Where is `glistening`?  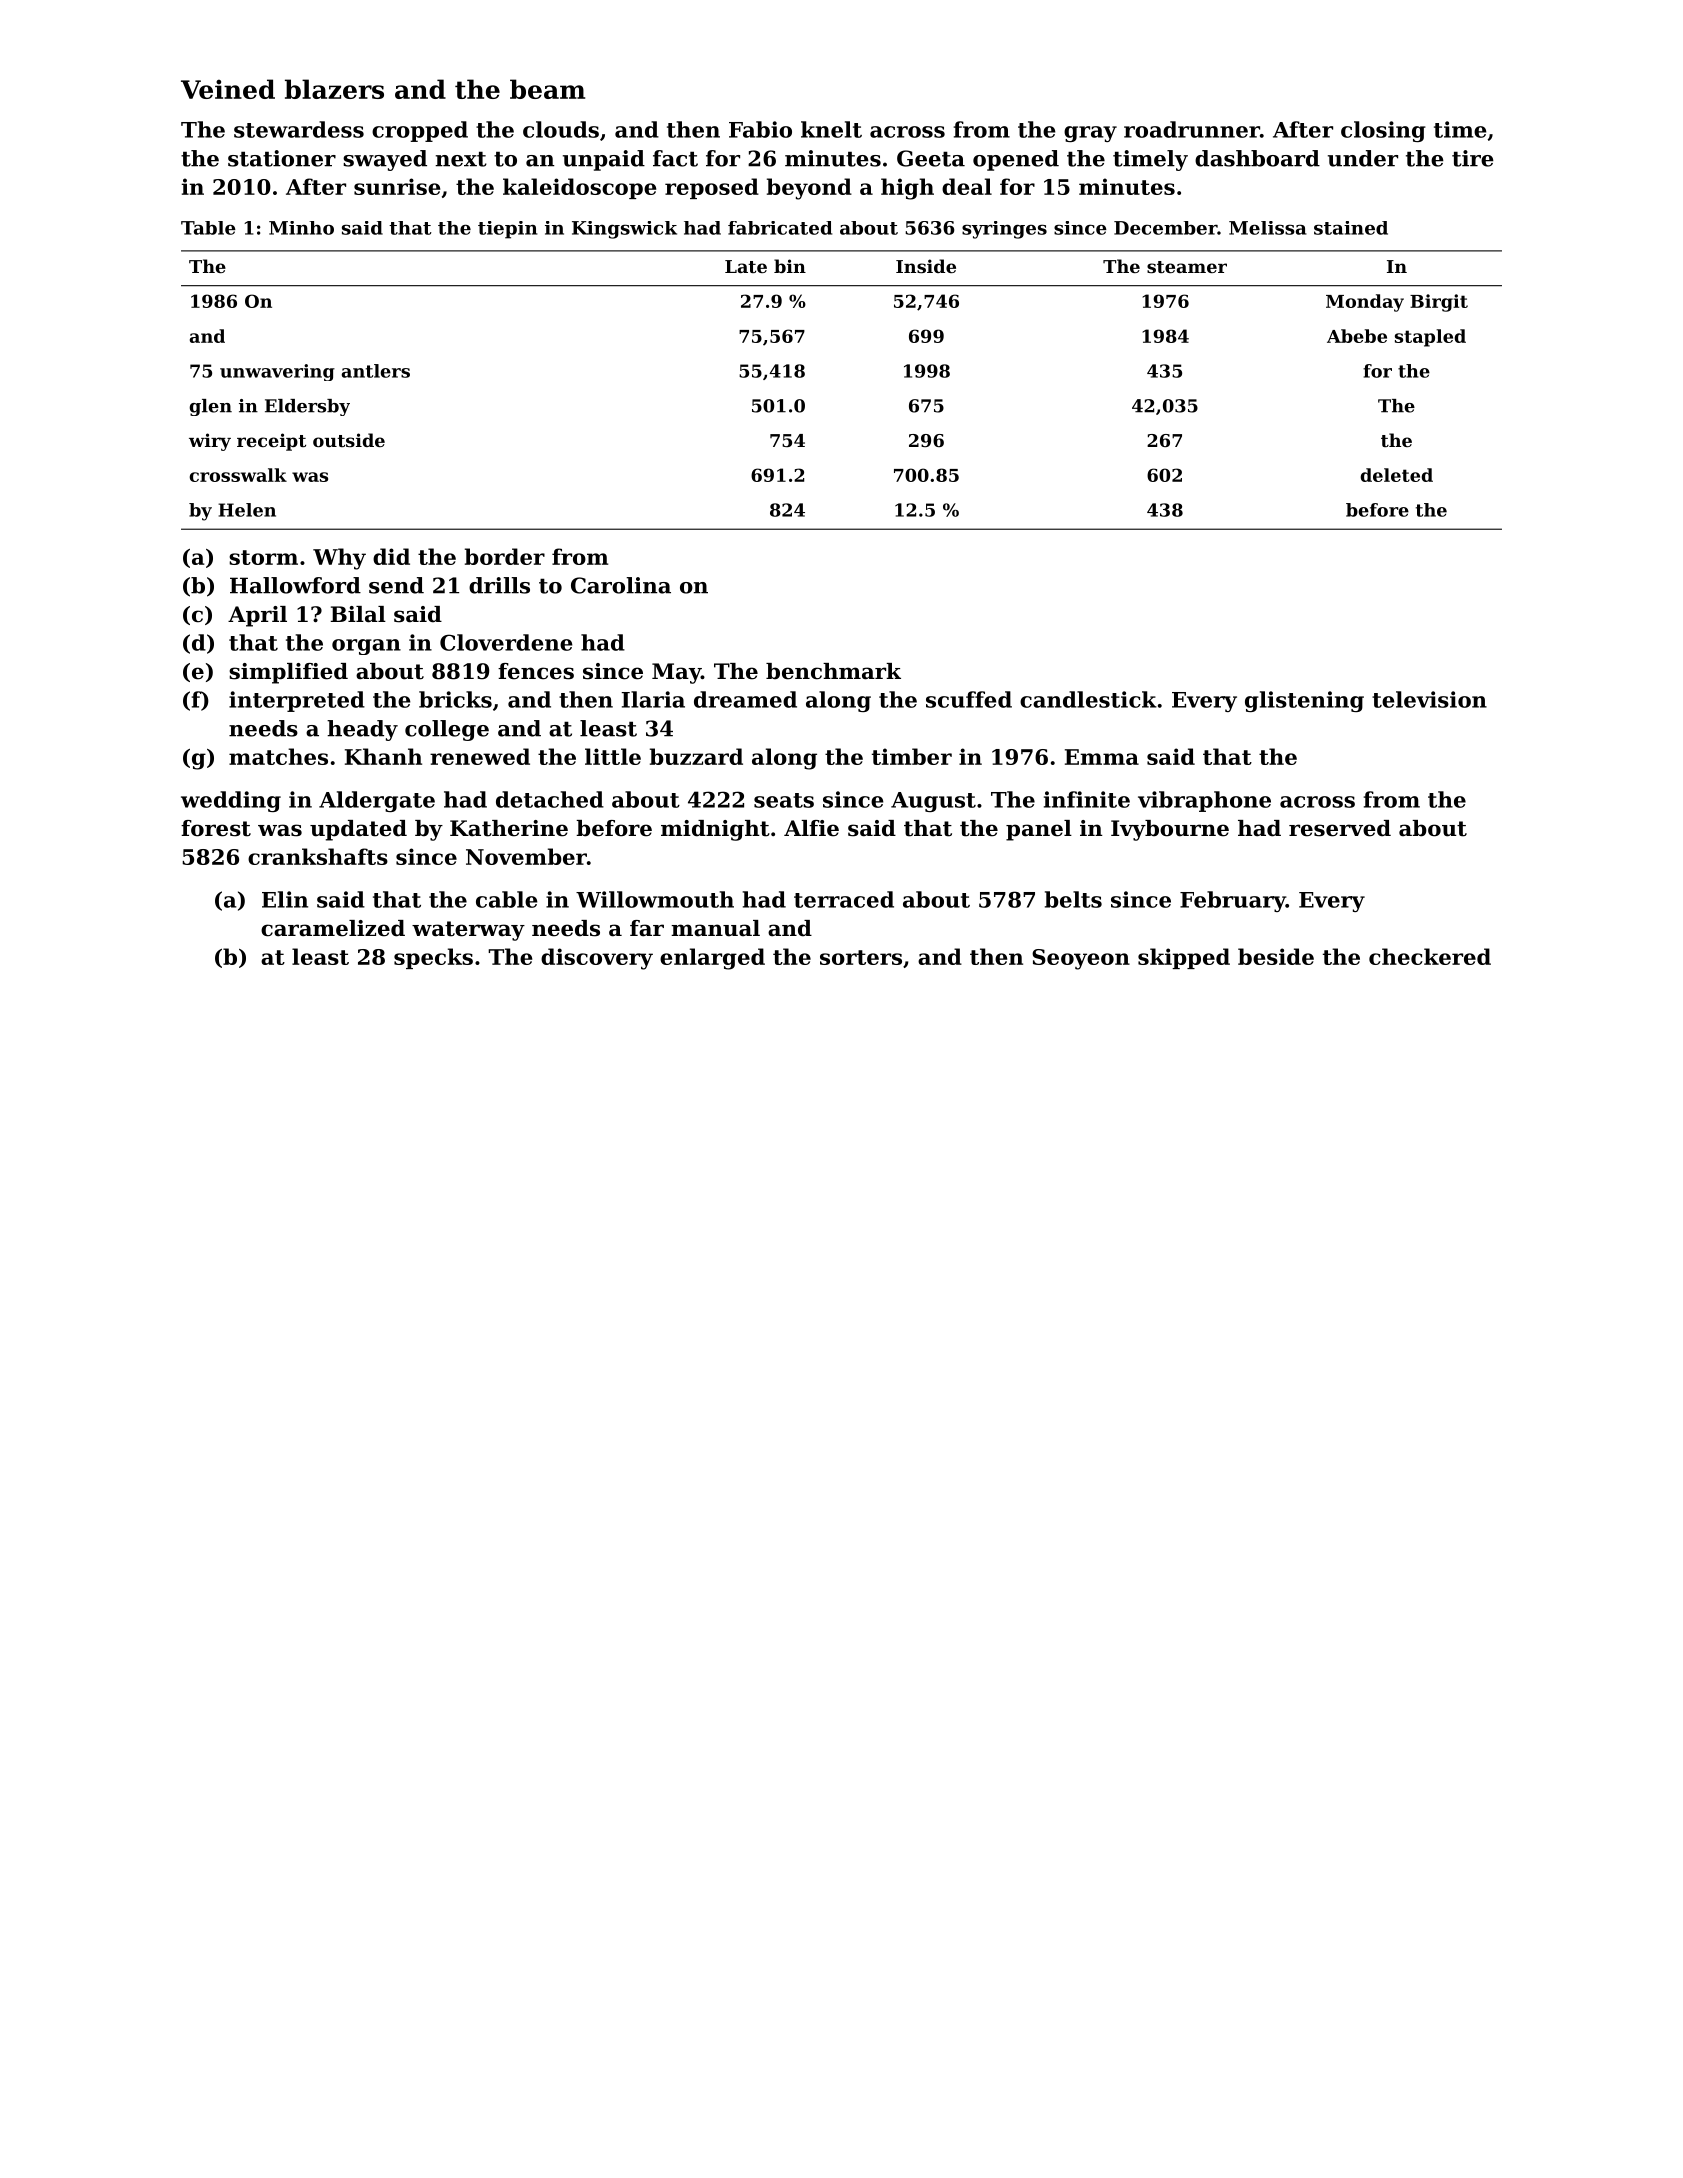 glistening is located at coordinates (1304, 701).
